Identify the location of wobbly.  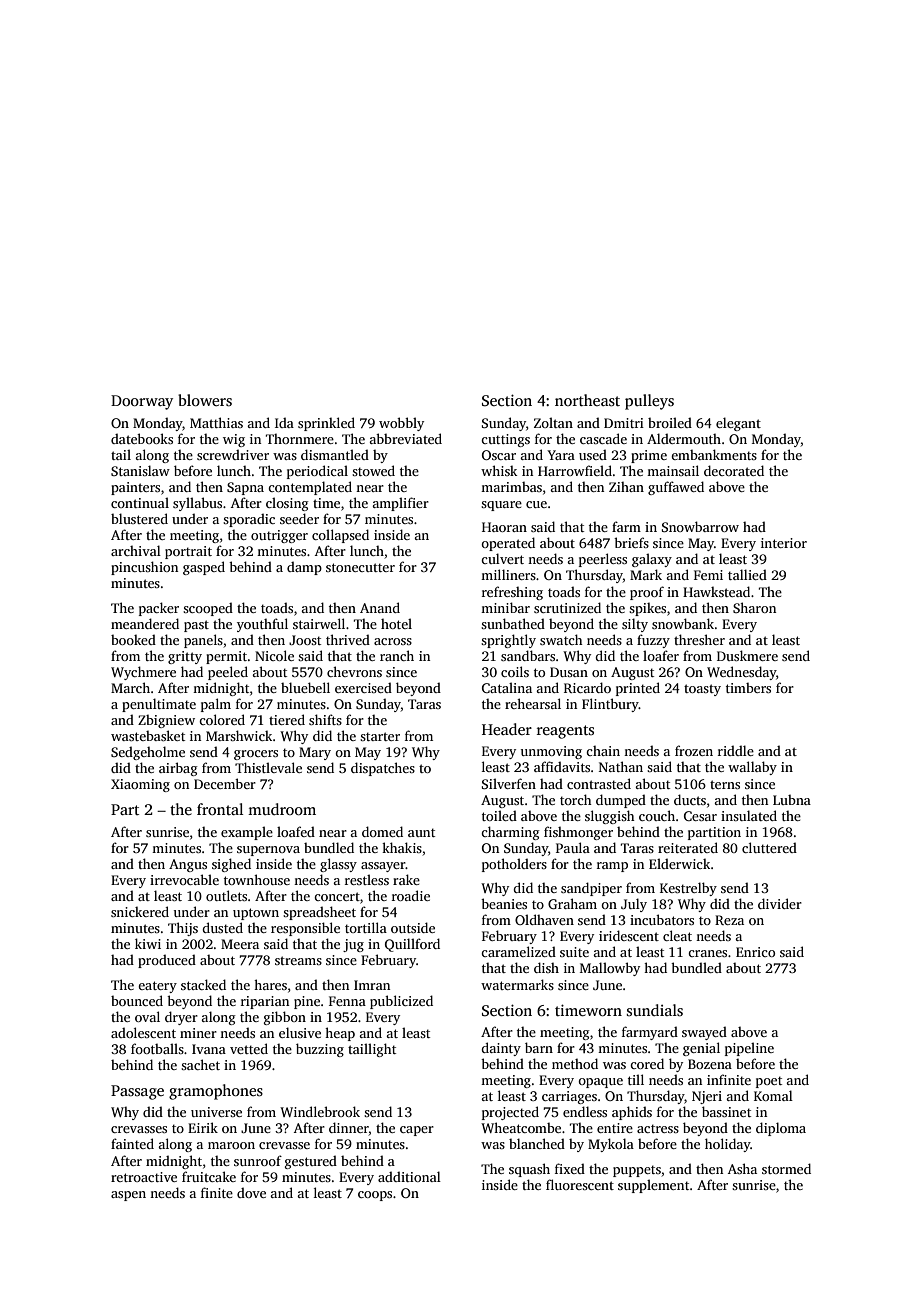
(401, 424).
